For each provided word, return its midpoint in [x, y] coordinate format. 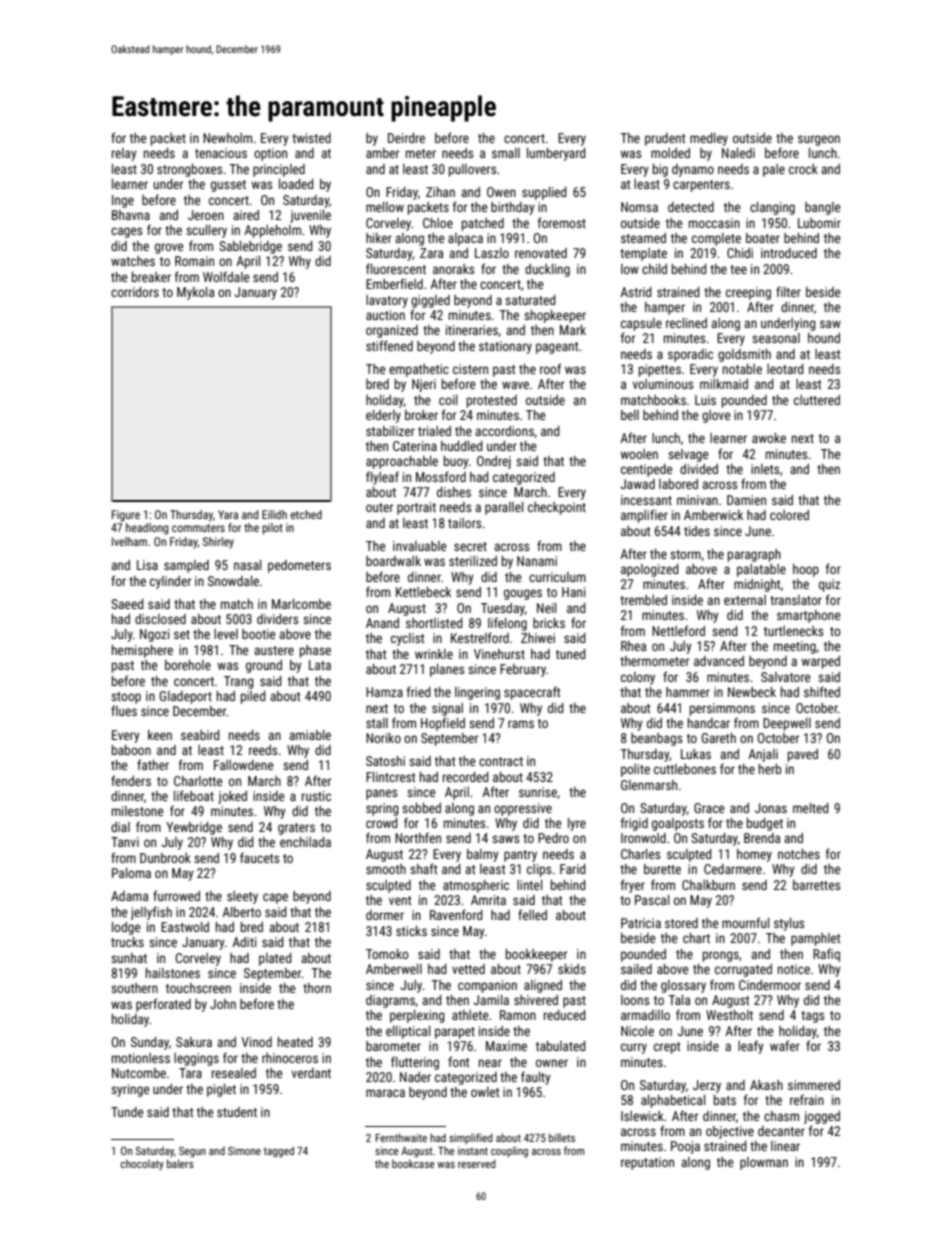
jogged [822, 1117]
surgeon [819, 140]
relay [124, 154]
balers [180, 1163]
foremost [562, 222]
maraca [385, 1093]
